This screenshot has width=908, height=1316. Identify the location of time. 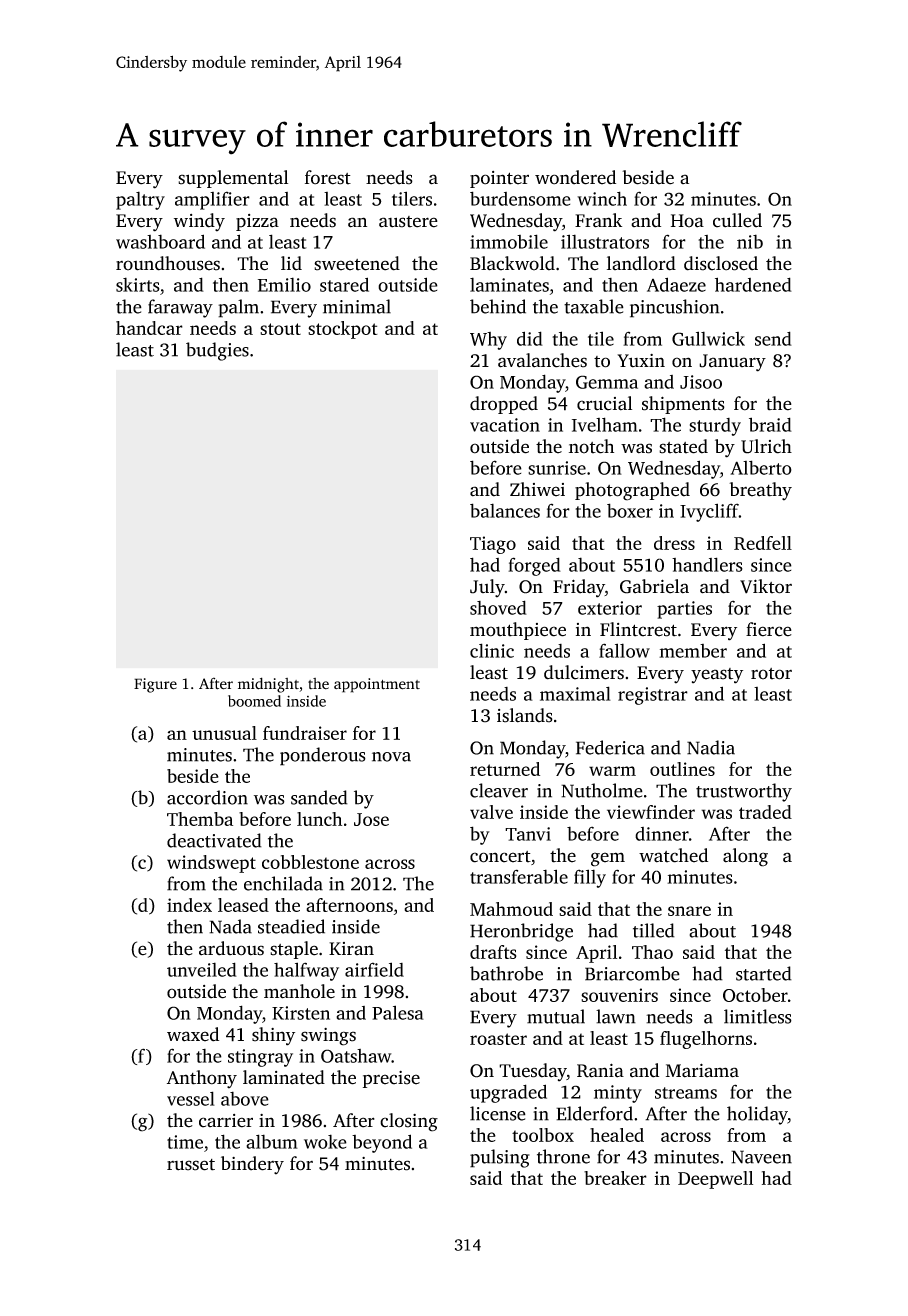
(185, 1142).
